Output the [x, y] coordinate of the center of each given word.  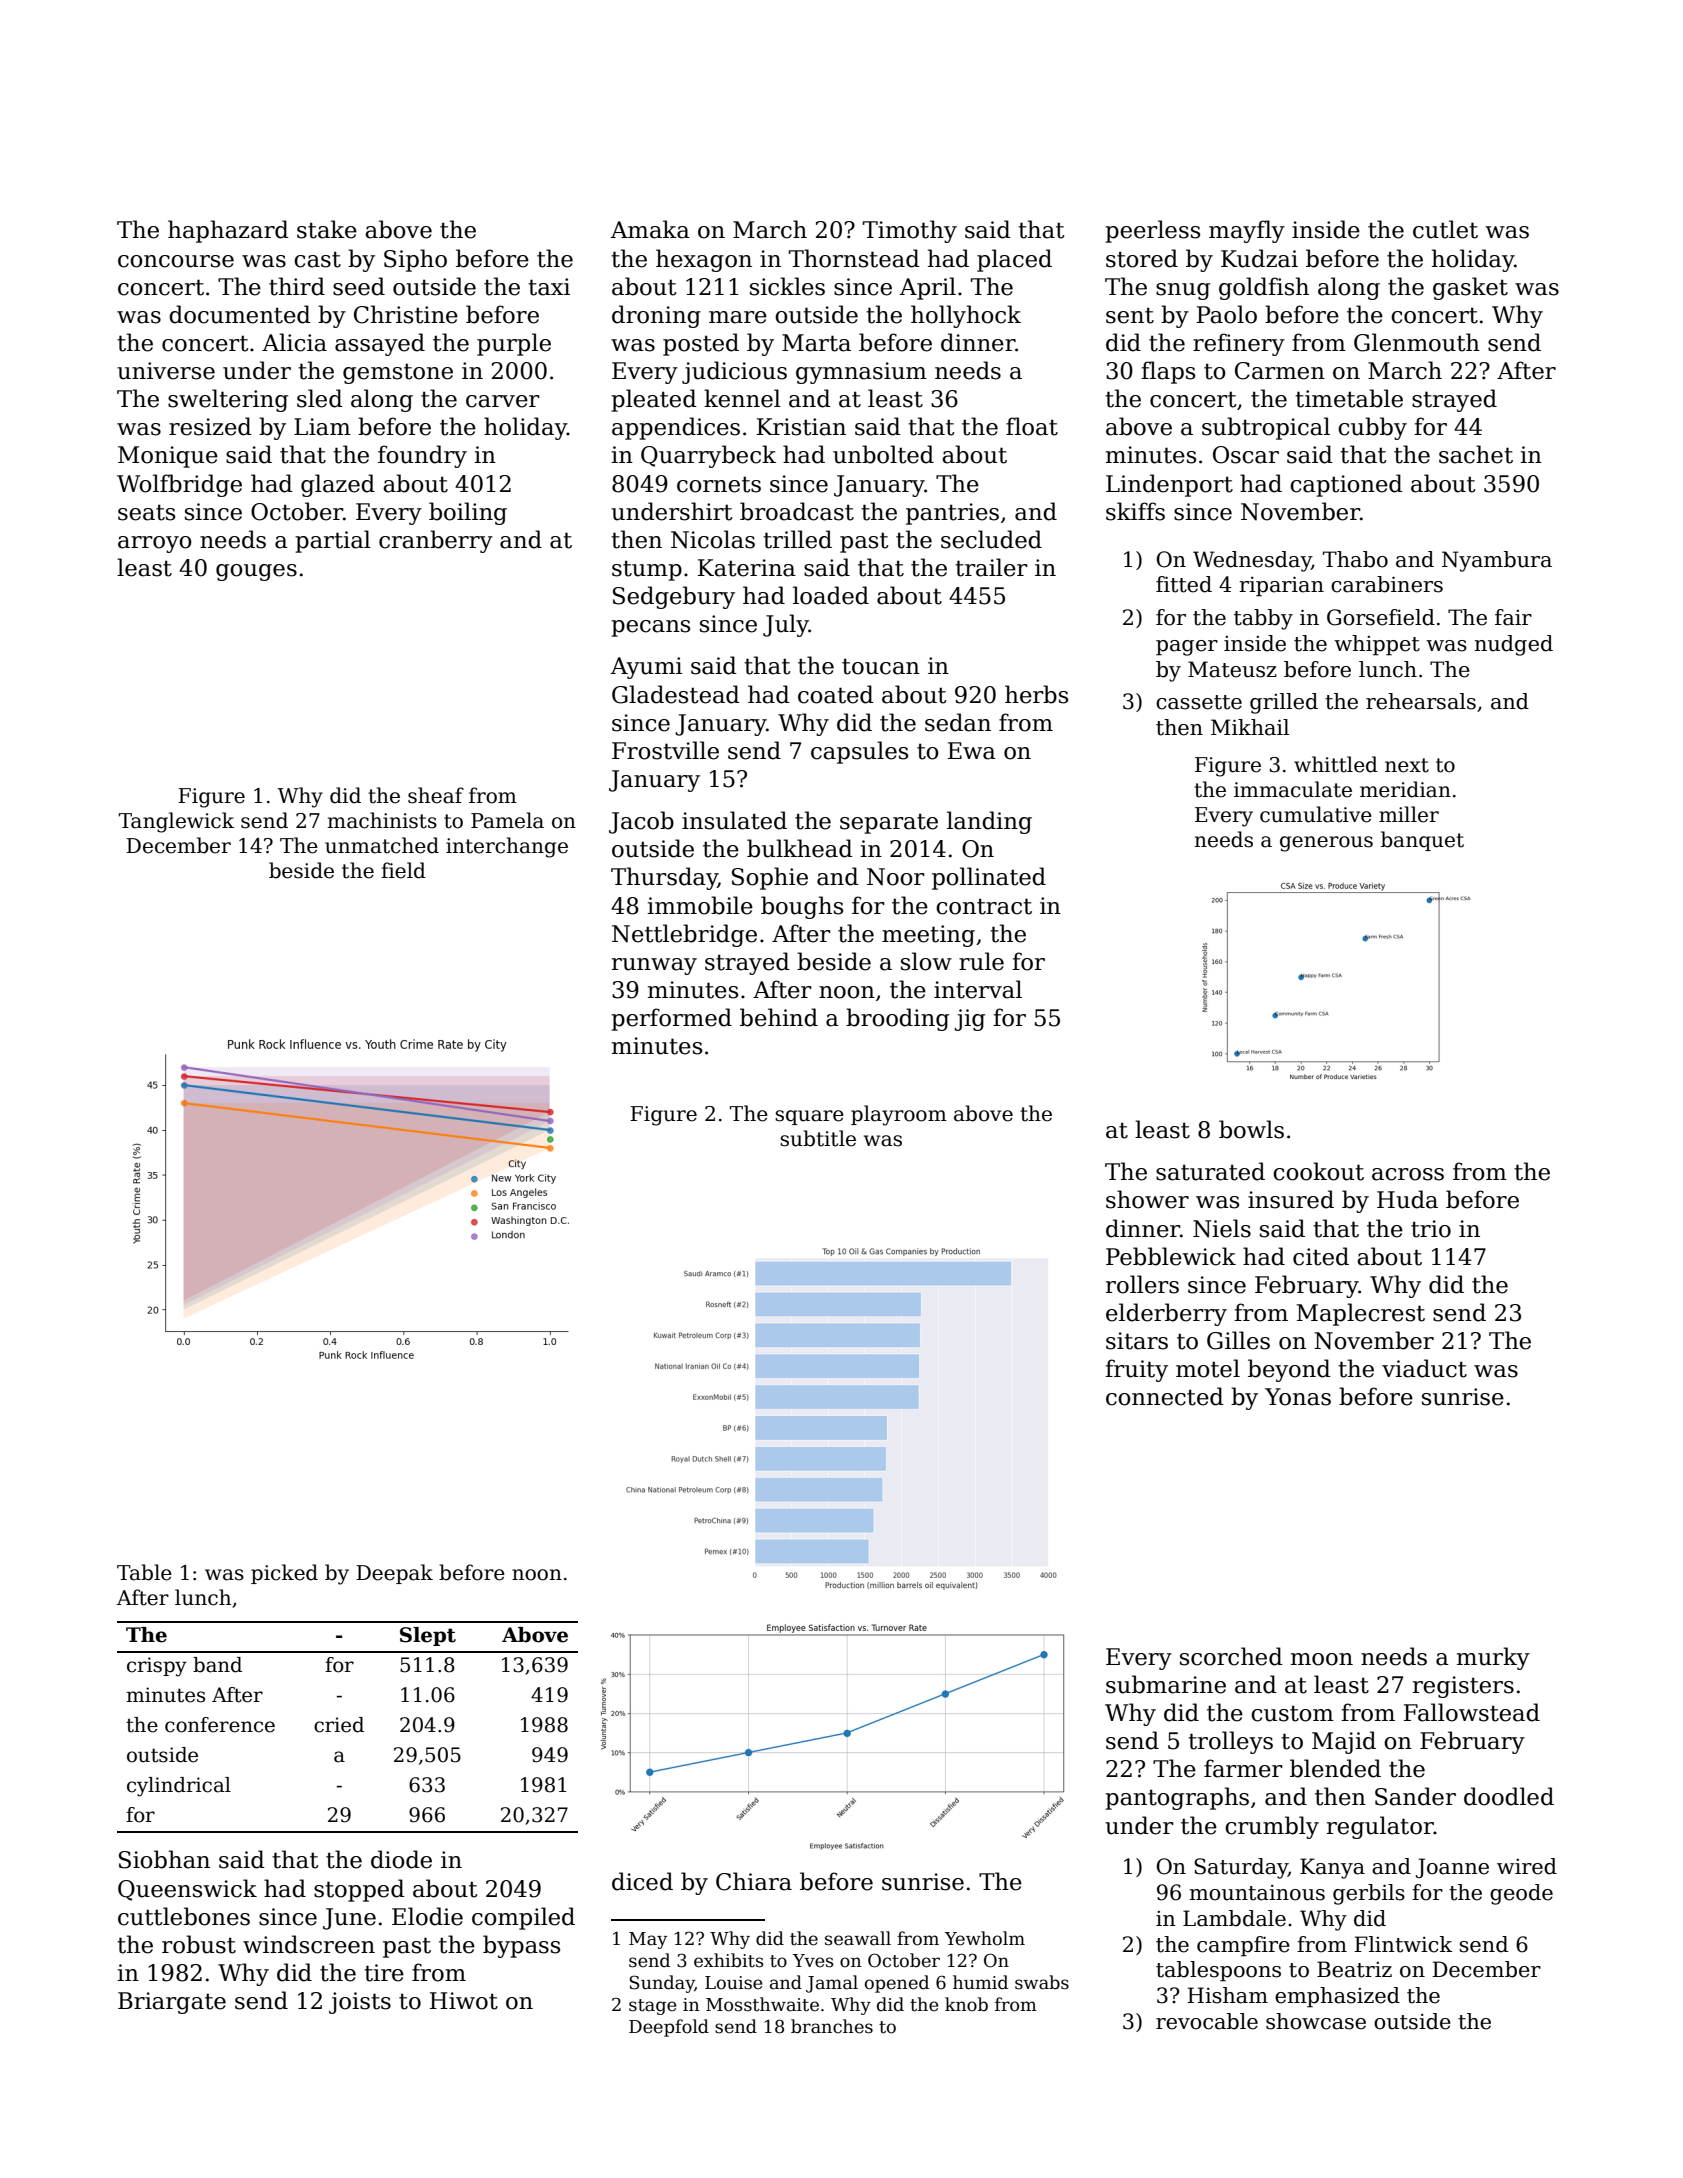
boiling [468, 513]
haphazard [228, 231]
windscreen [309, 1944]
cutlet [1445, 229]
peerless [1152, 231]
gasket [1470, 288]
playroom [899, 1115]
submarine [1166, 1684]
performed [671, 1019]
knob [966, 2004]
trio [1431, 1229]
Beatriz [1354, 1969]
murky [1493, 1658]
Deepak [394, 1574]
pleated [654, 400]
